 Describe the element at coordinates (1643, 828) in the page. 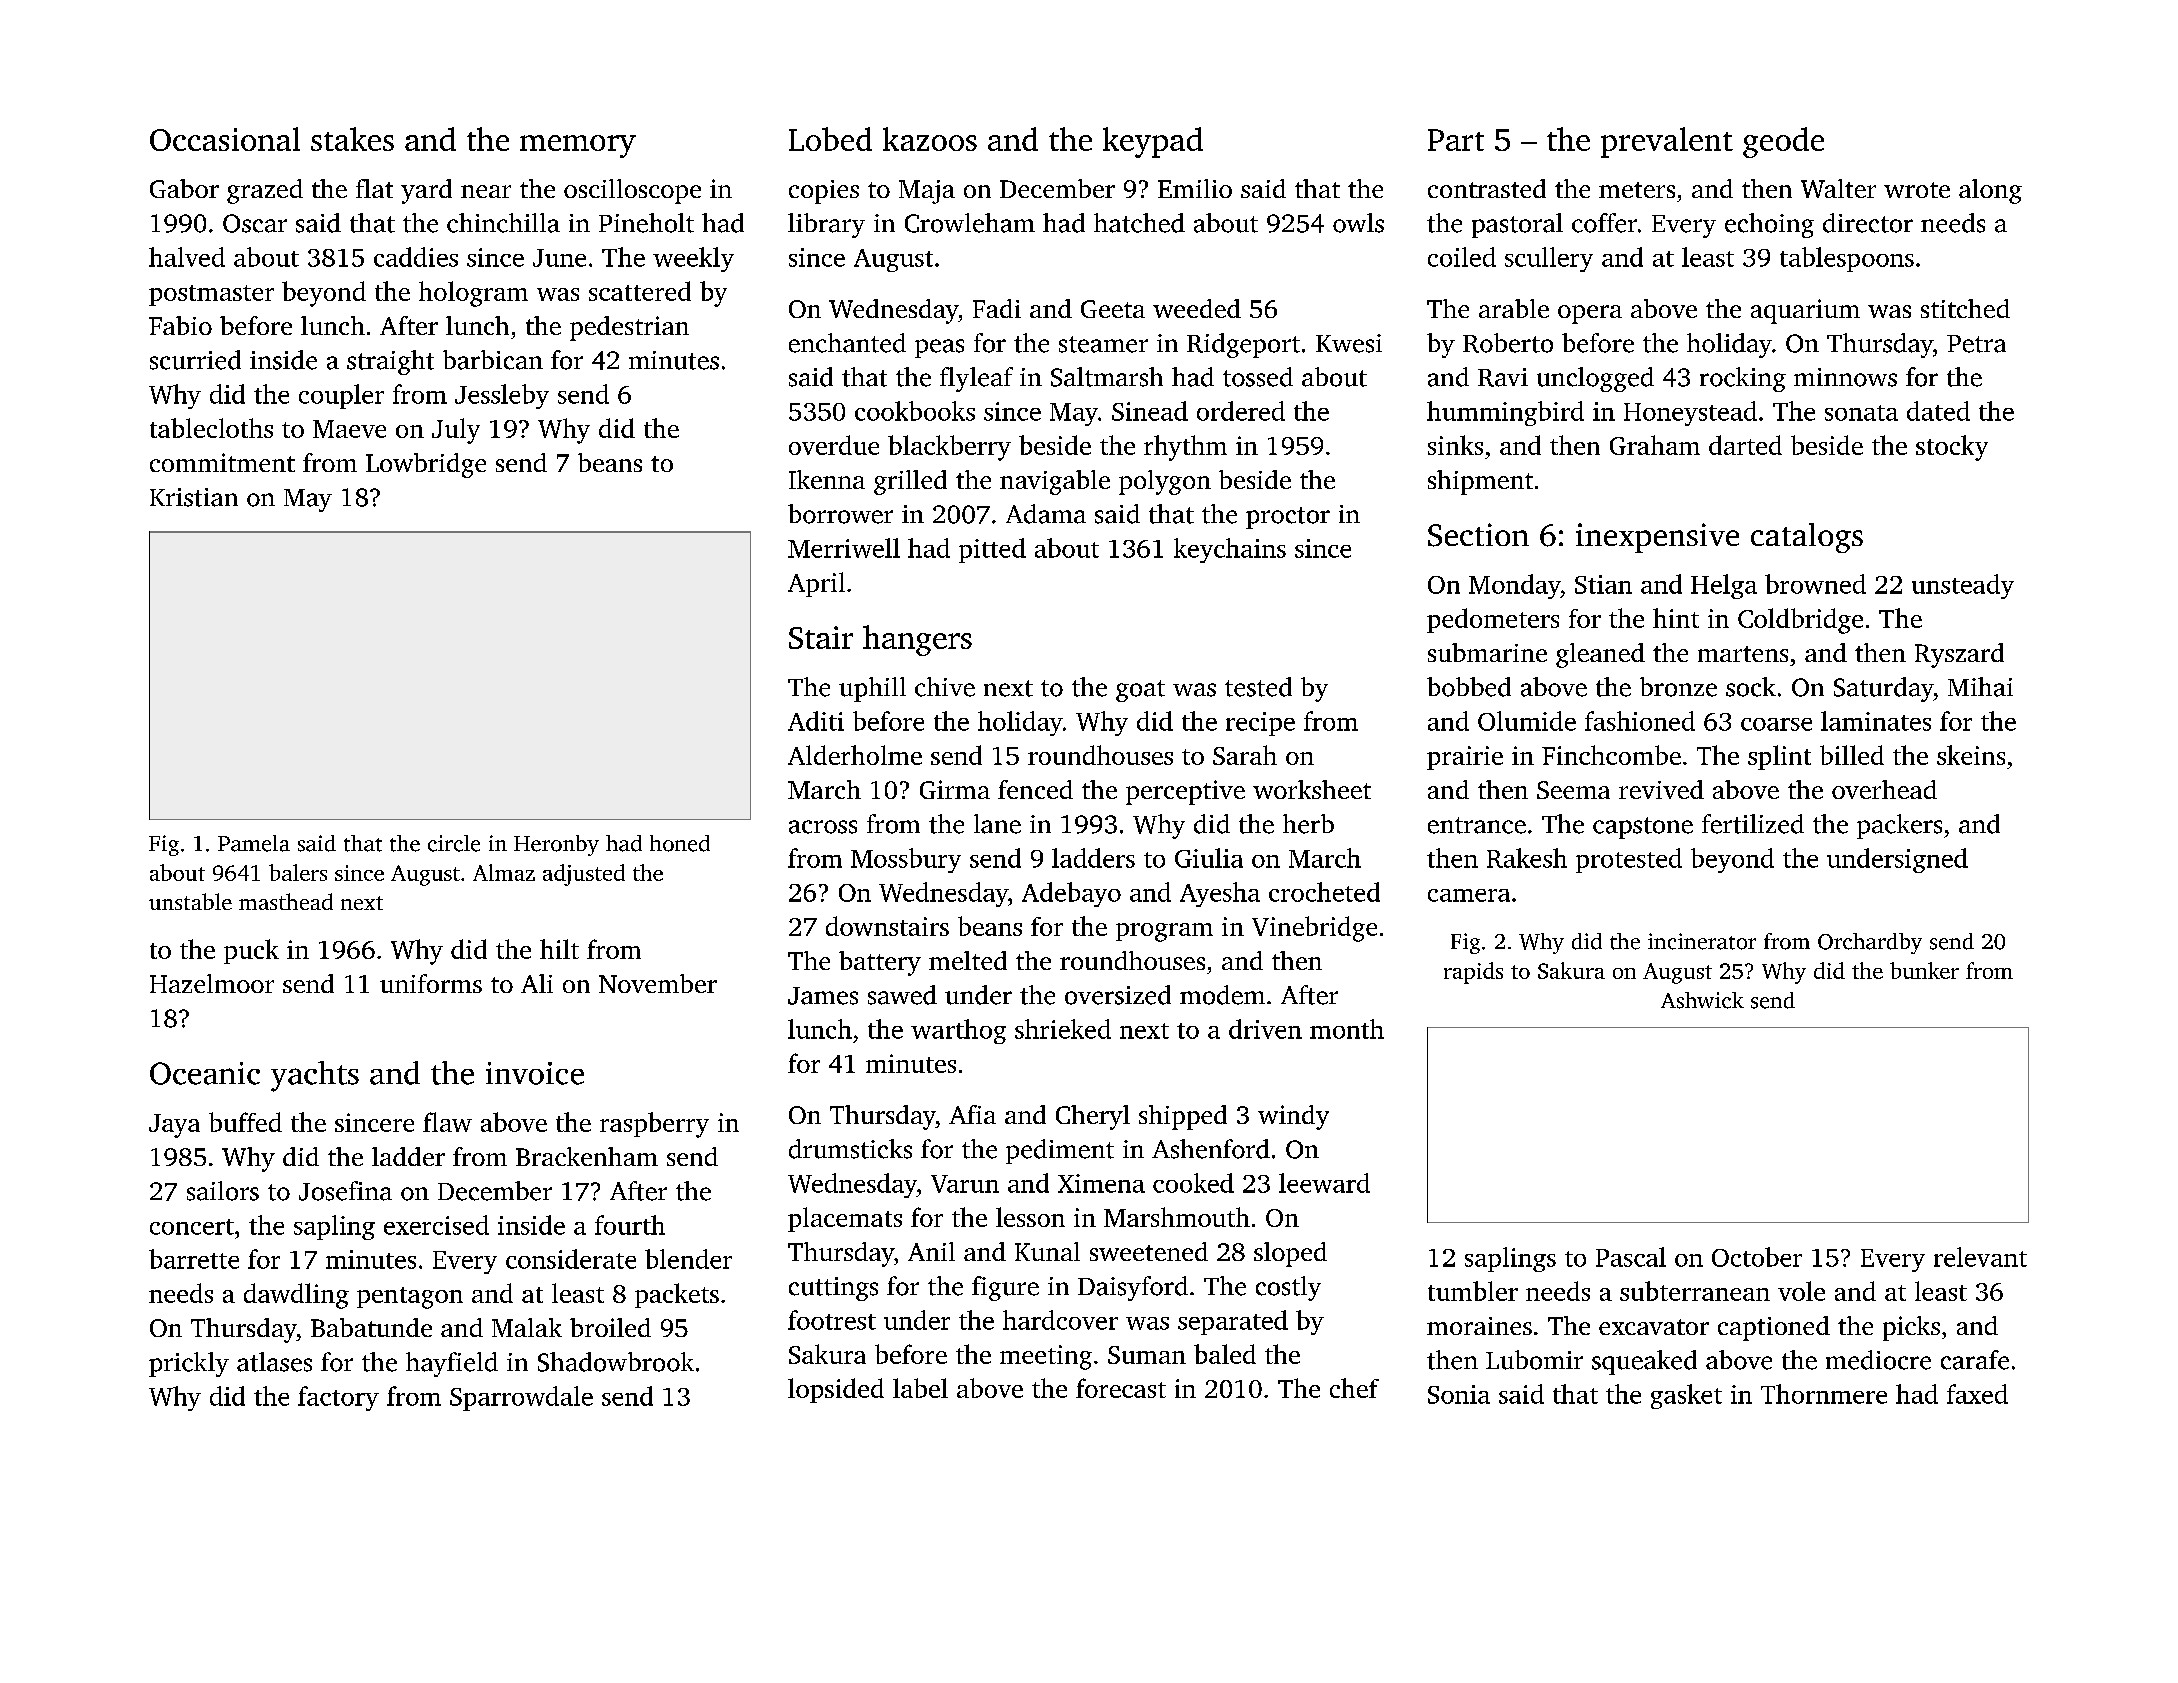

I see `capstone` at that location.
